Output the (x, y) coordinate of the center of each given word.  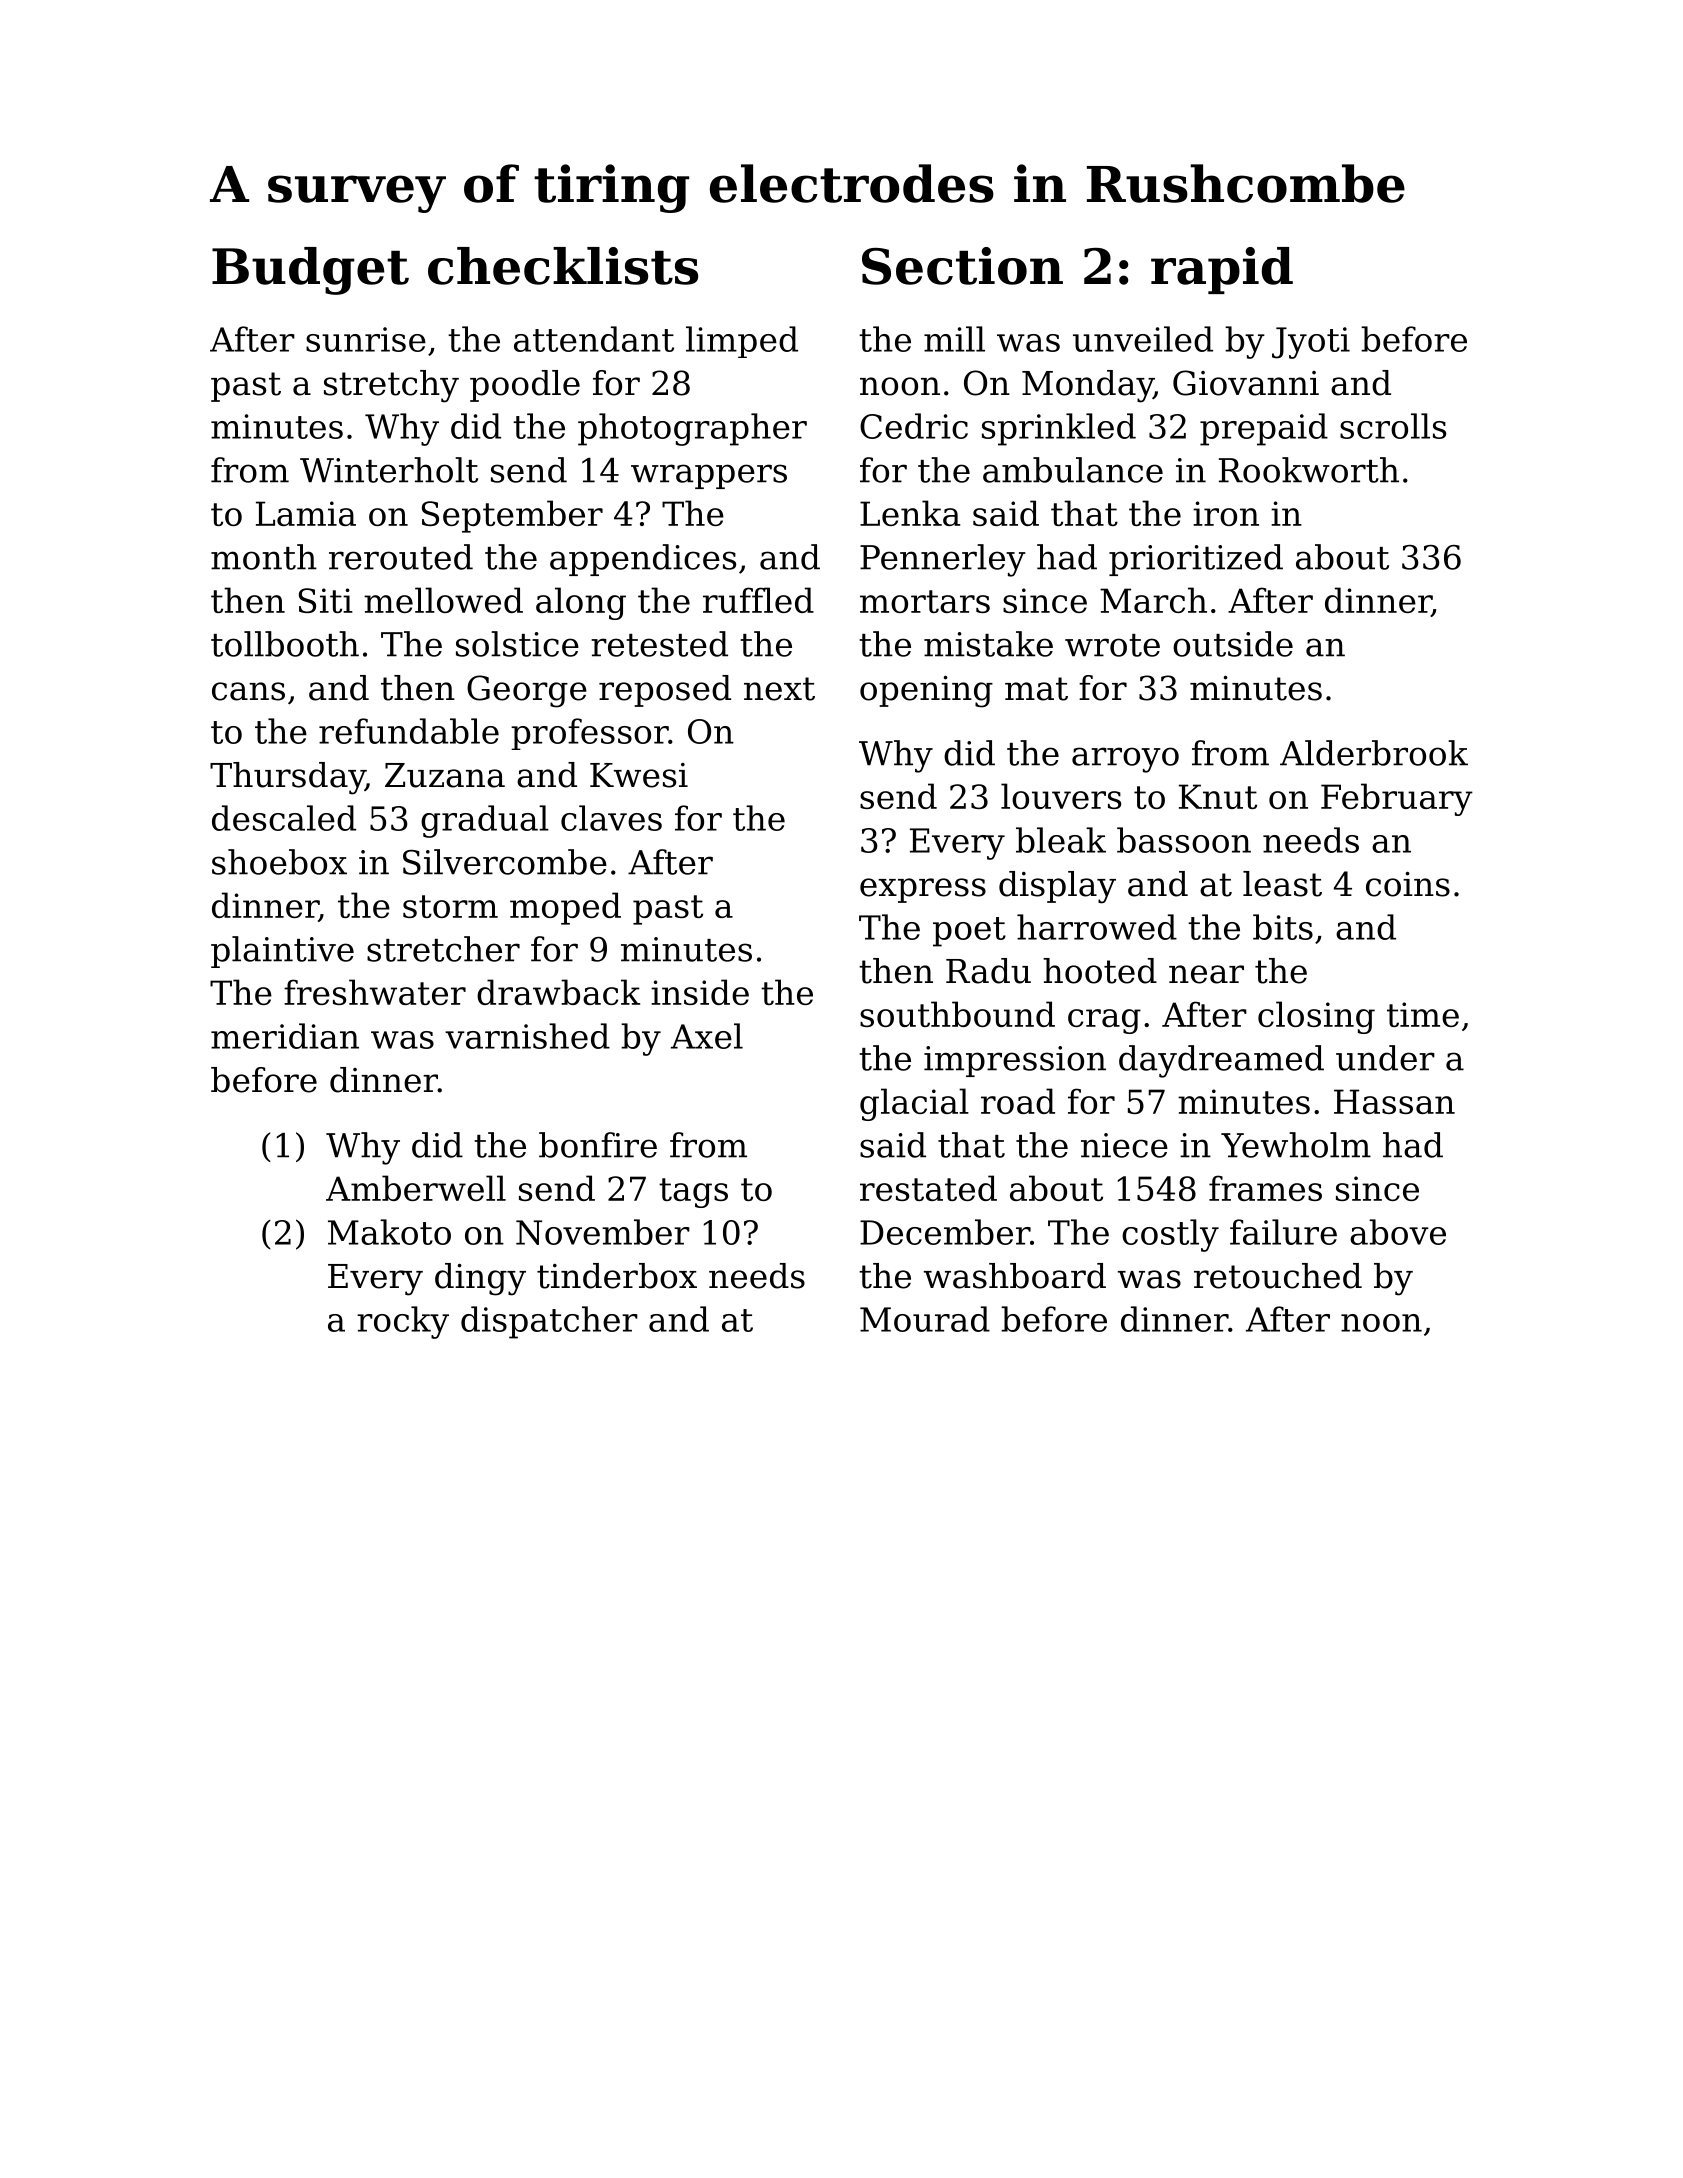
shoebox (279, 862)
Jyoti (1311, 343)
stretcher (443, 949)
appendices (643, 560)
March (1153, 600)
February (1397, 799)
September (512, 516)
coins (1408, 884)
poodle (525, 386)
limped (742, 342)
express (923, 890)
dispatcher (549, 1322)
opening (926, 692)
